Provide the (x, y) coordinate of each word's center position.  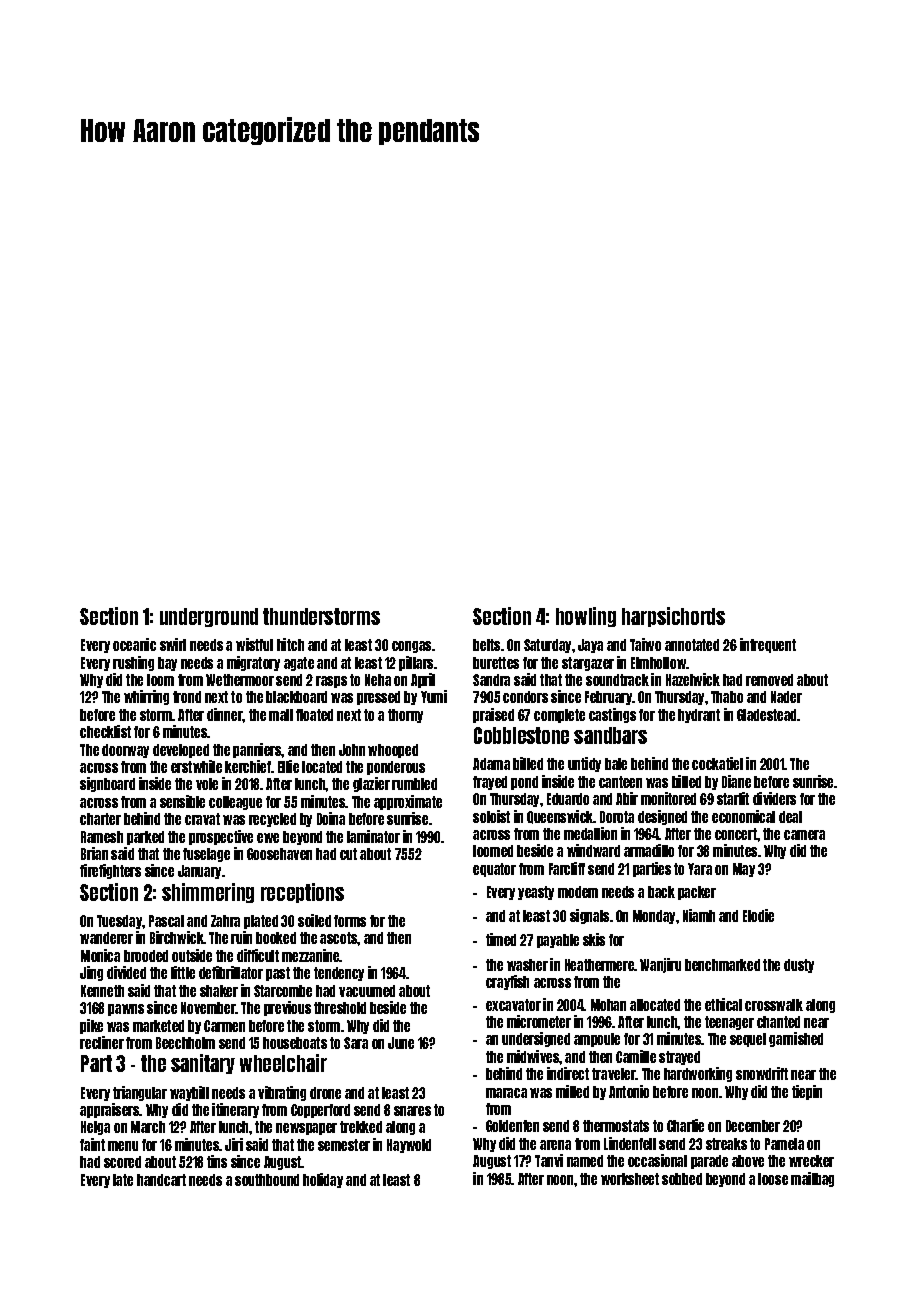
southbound (267, 1180)
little (183, 972)
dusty (799, 966)
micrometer (539, 1021)
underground (209, 617)
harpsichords (673, 617)
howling (586, 617)
